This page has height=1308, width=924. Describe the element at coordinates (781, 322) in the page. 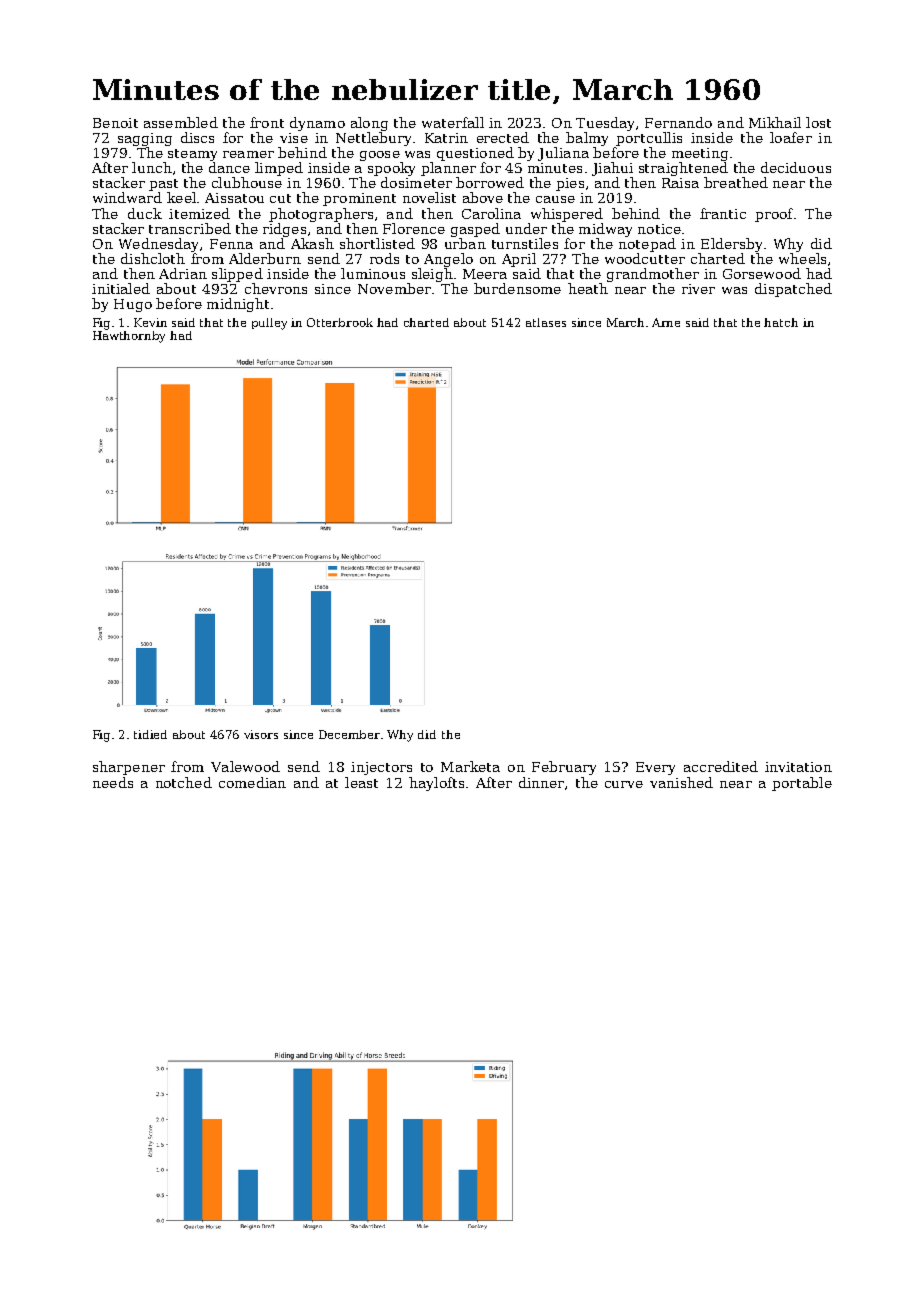

I see `hatch` at that location.
